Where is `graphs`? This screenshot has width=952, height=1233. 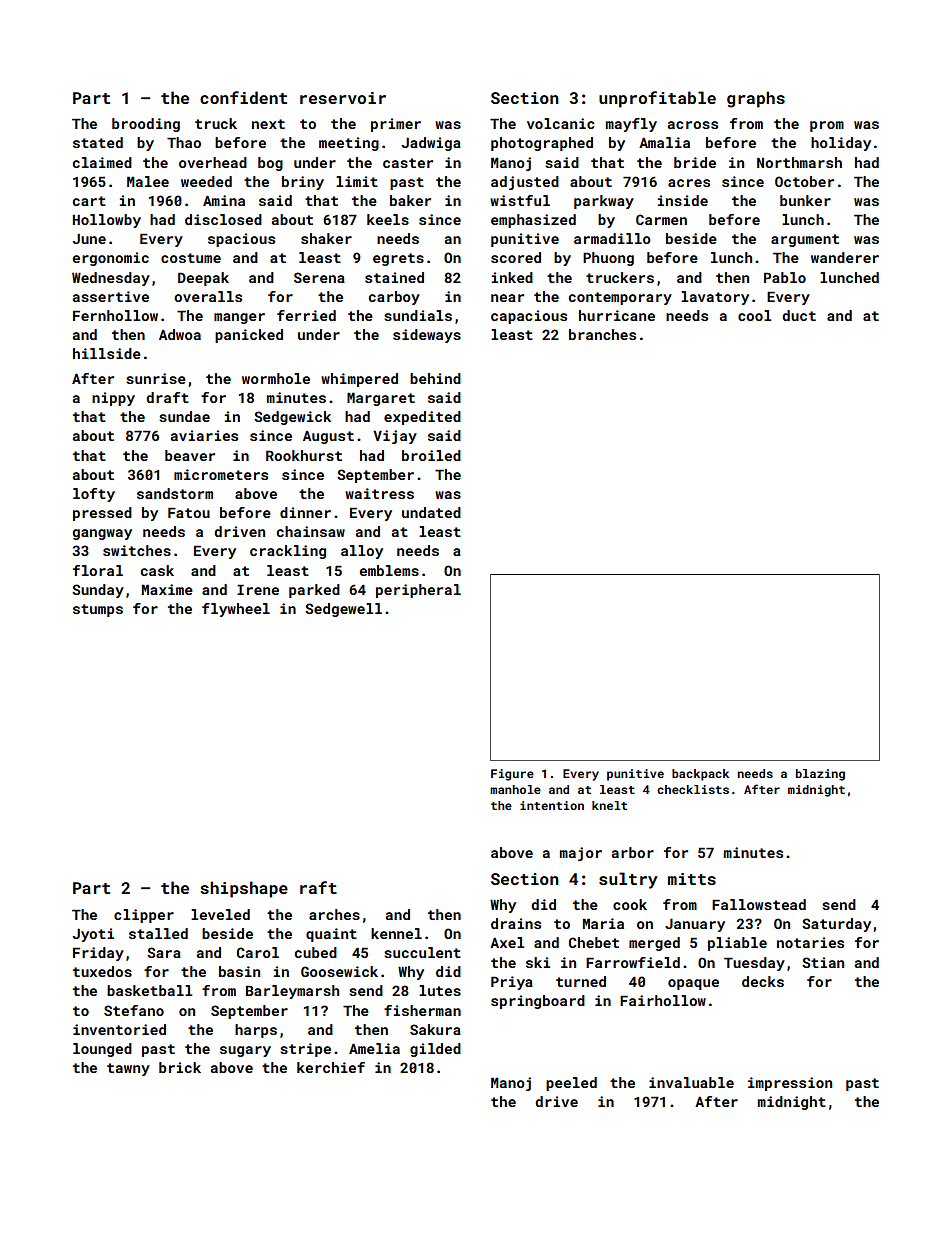 graphs is located at coordinates (756, 99).
